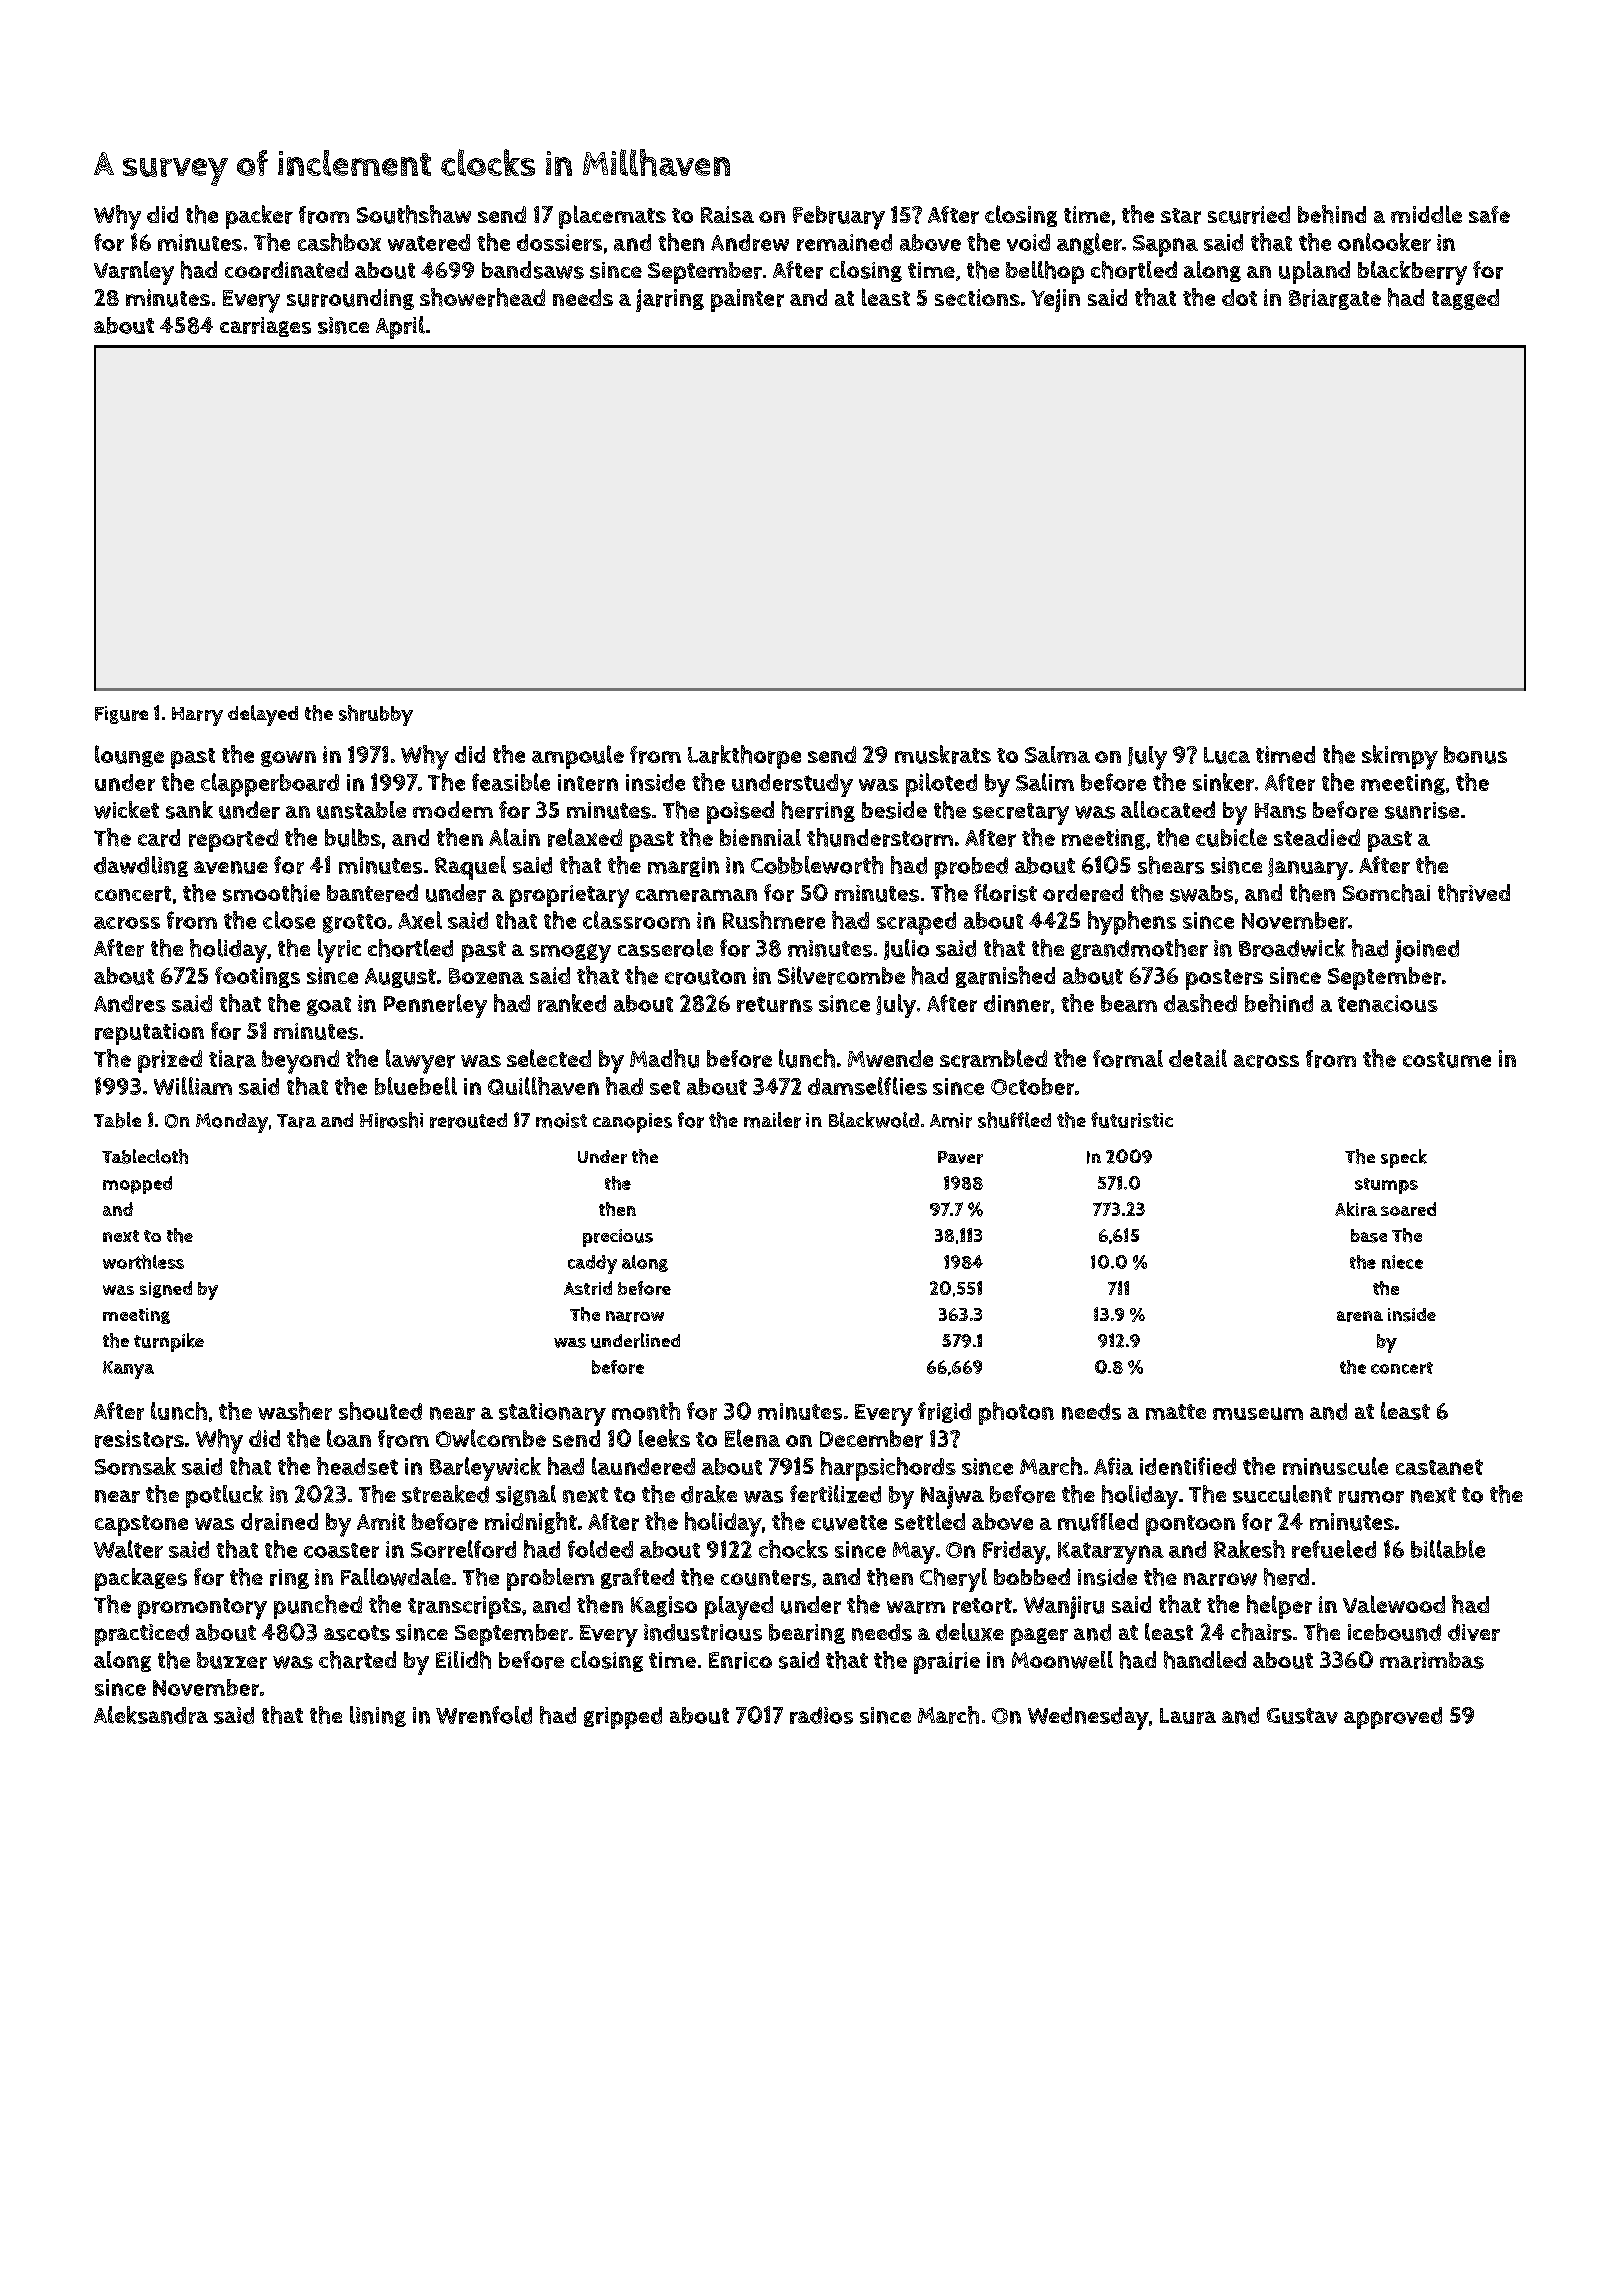 The width and height of the screenshot is (1620, 2292). Describe the element at coordinates (664, 1438) in the screenshot. I see `leeks` at that location.
